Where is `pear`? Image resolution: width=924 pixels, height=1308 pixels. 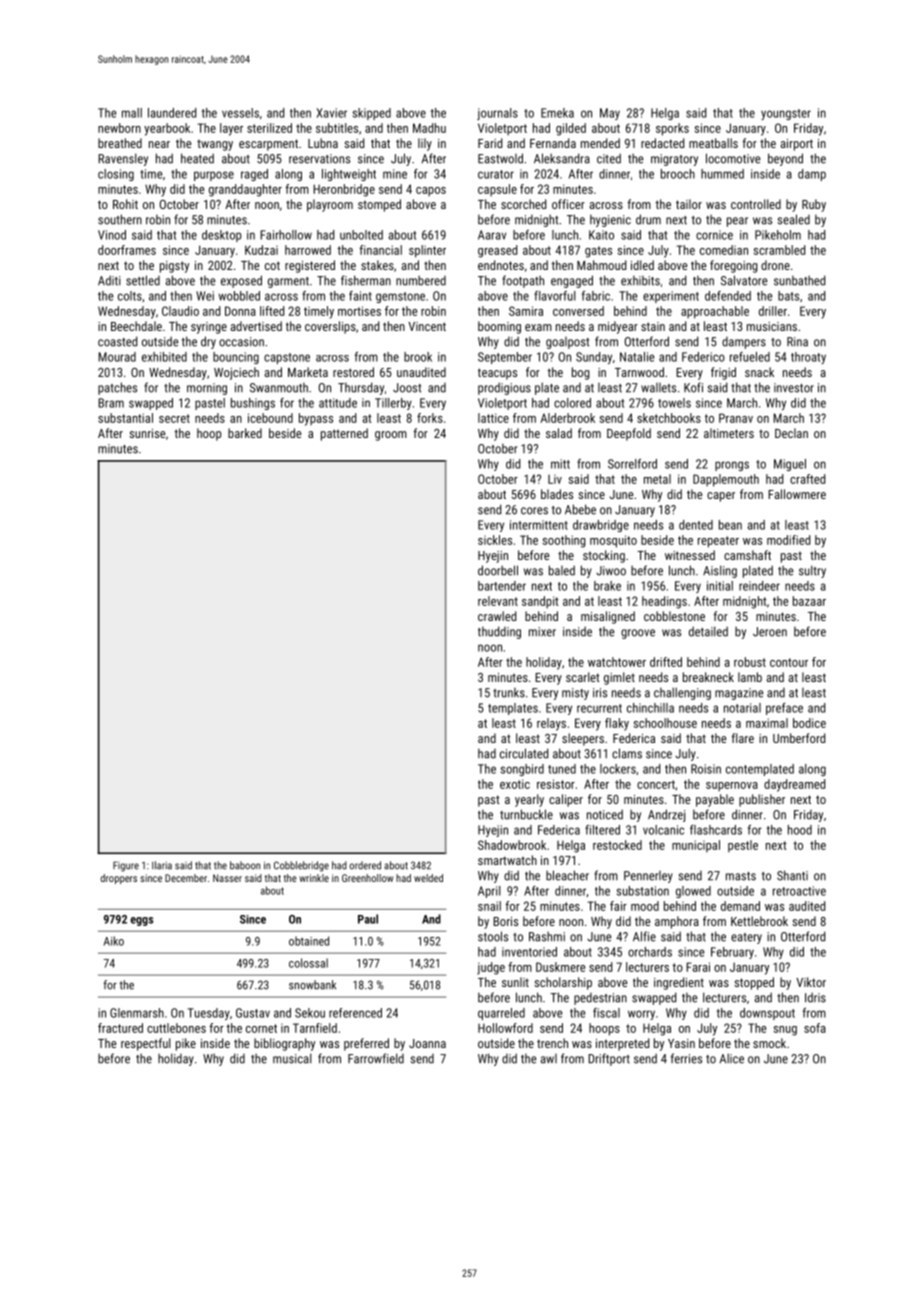 pear is located at coordinates (737, 222).
